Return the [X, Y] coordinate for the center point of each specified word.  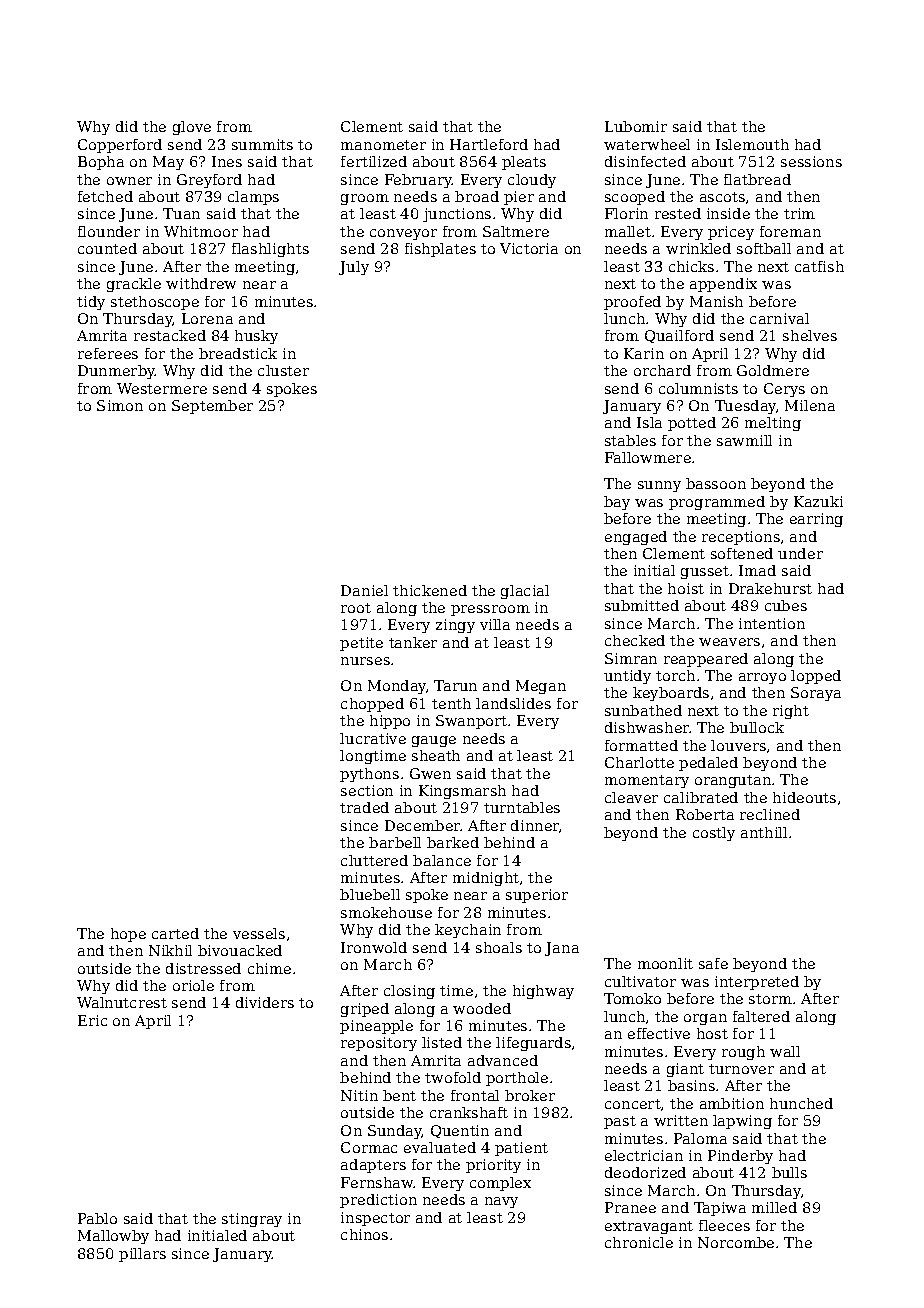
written [681, 1120]
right [791, 712]
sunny [659, 486]
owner [129, 181]
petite [361, 644]
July [354, 268]
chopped [372, 705]
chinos [364, 1234]
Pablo [97, 1218]
